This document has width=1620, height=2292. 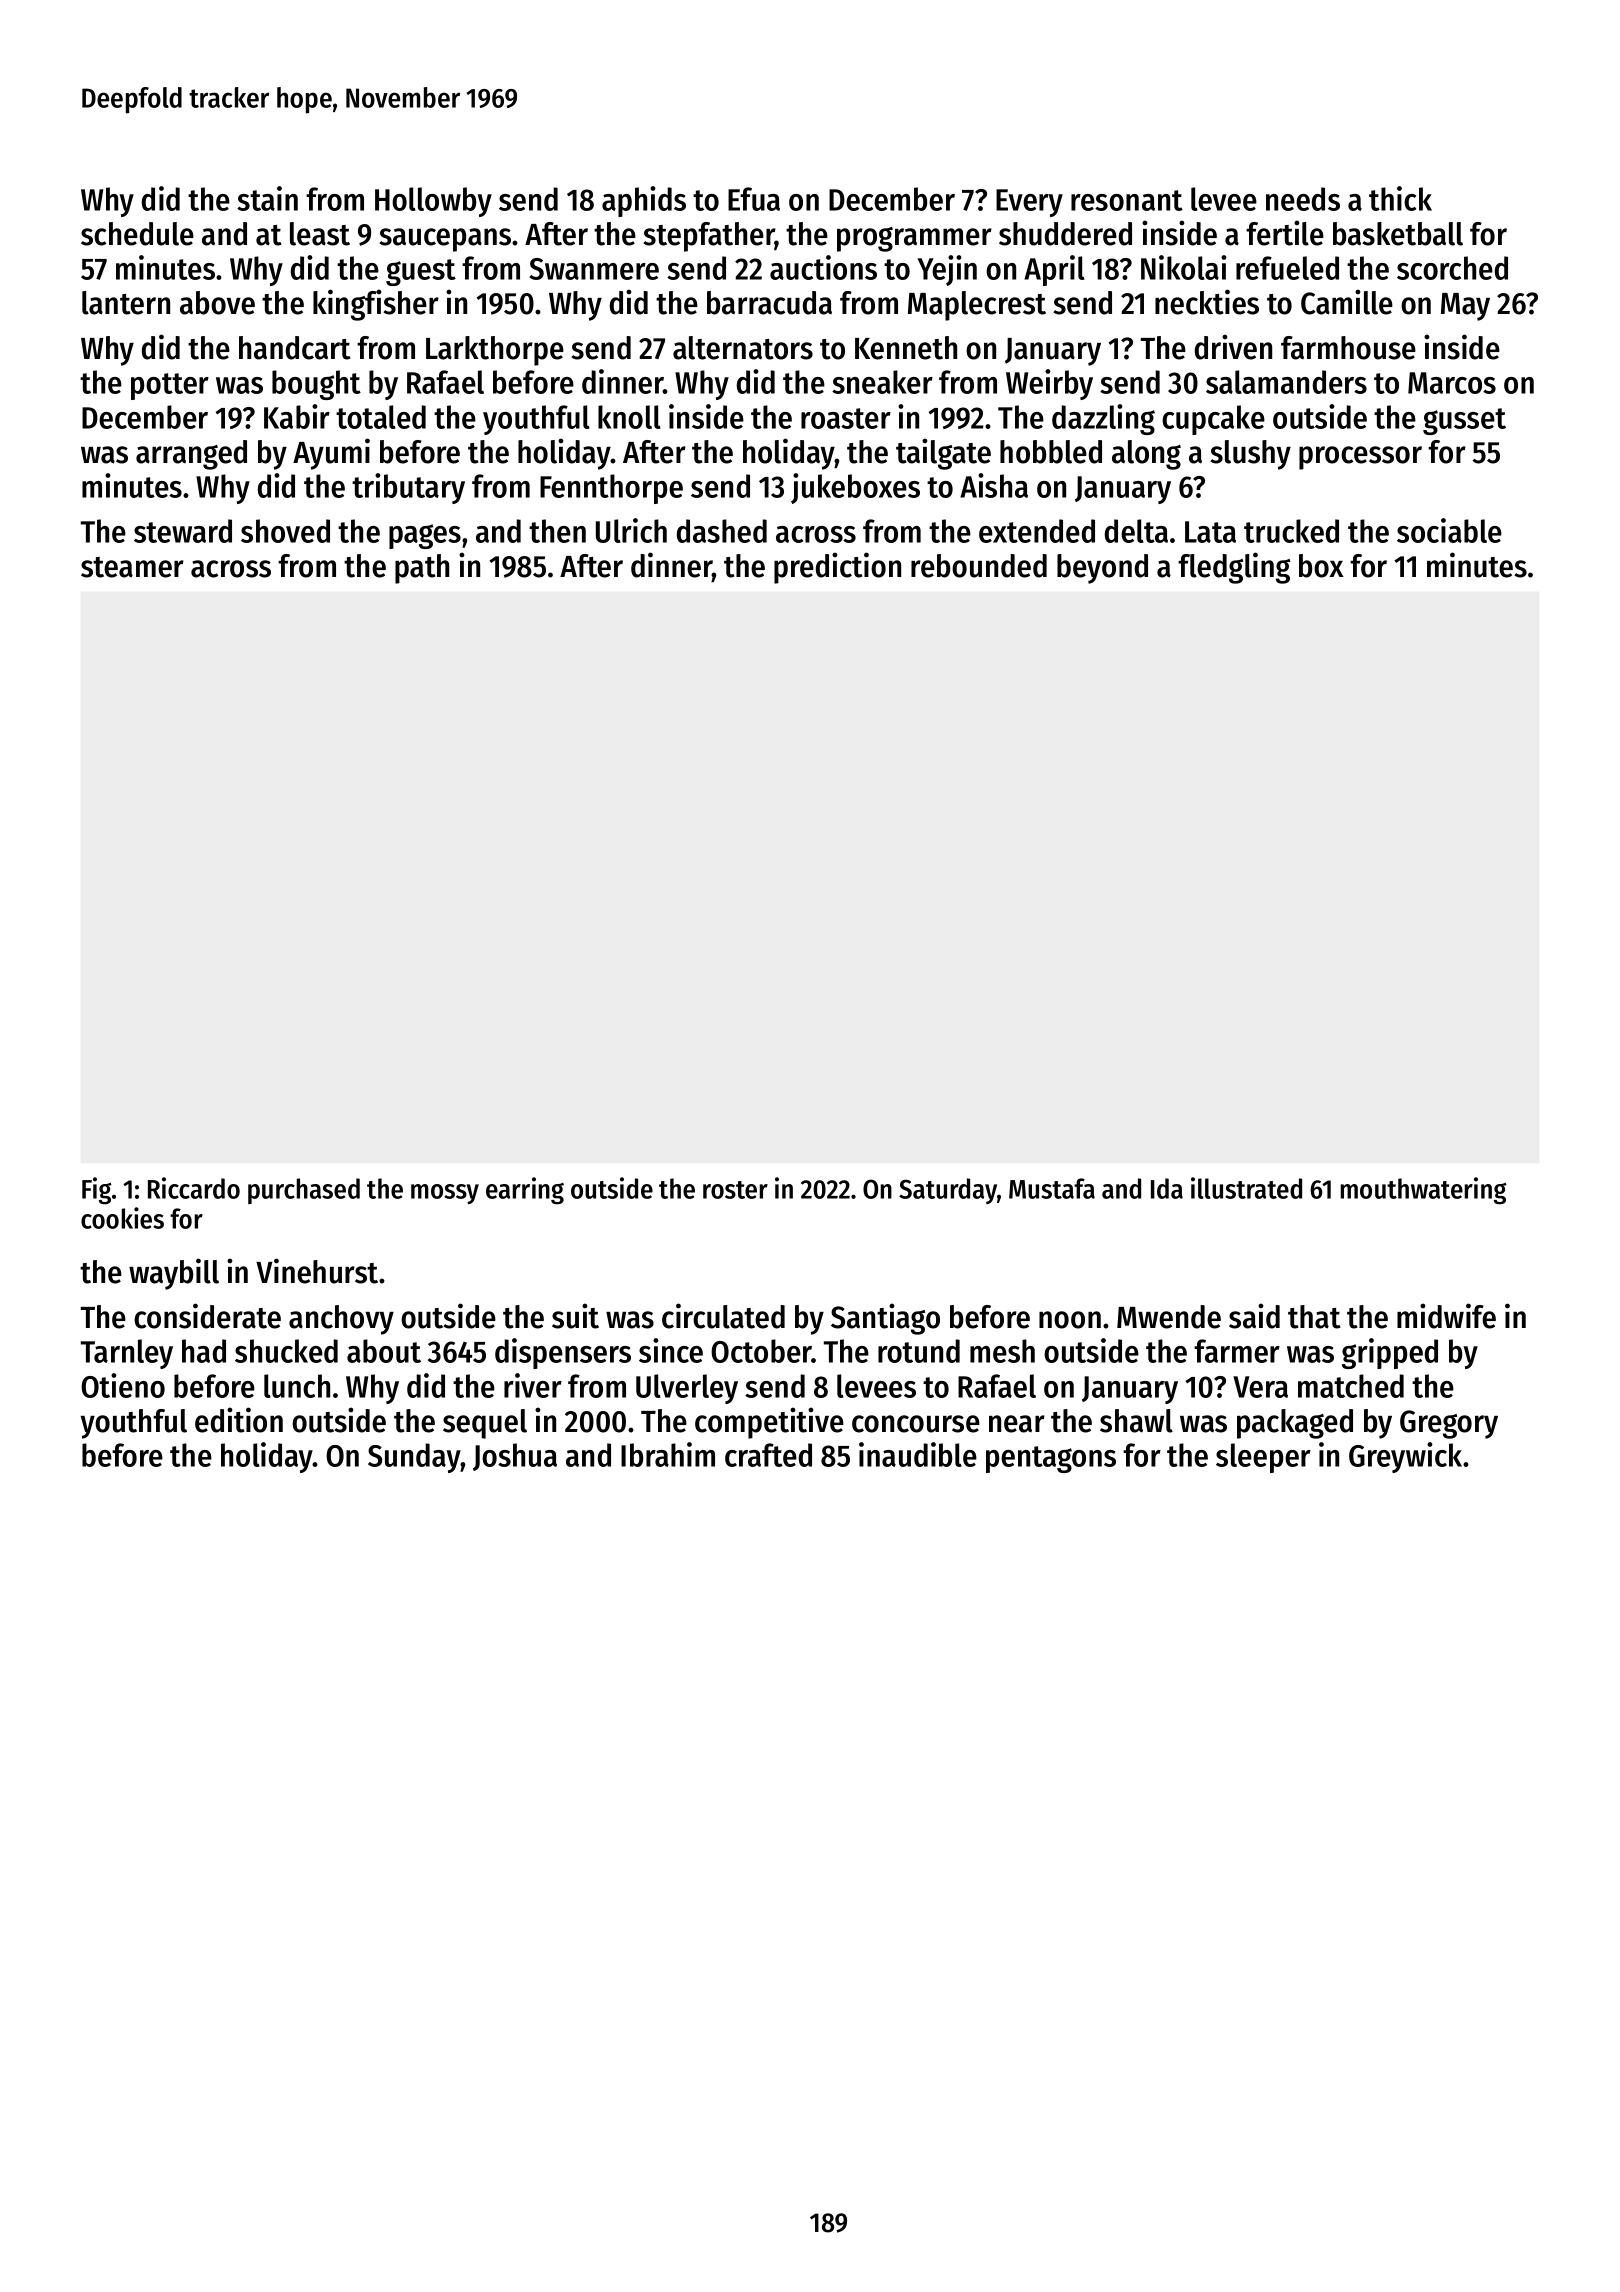 What do you see at coordinates (1449, 530) in the document?
I see `sociable` at bounding box center [1449, 530].
